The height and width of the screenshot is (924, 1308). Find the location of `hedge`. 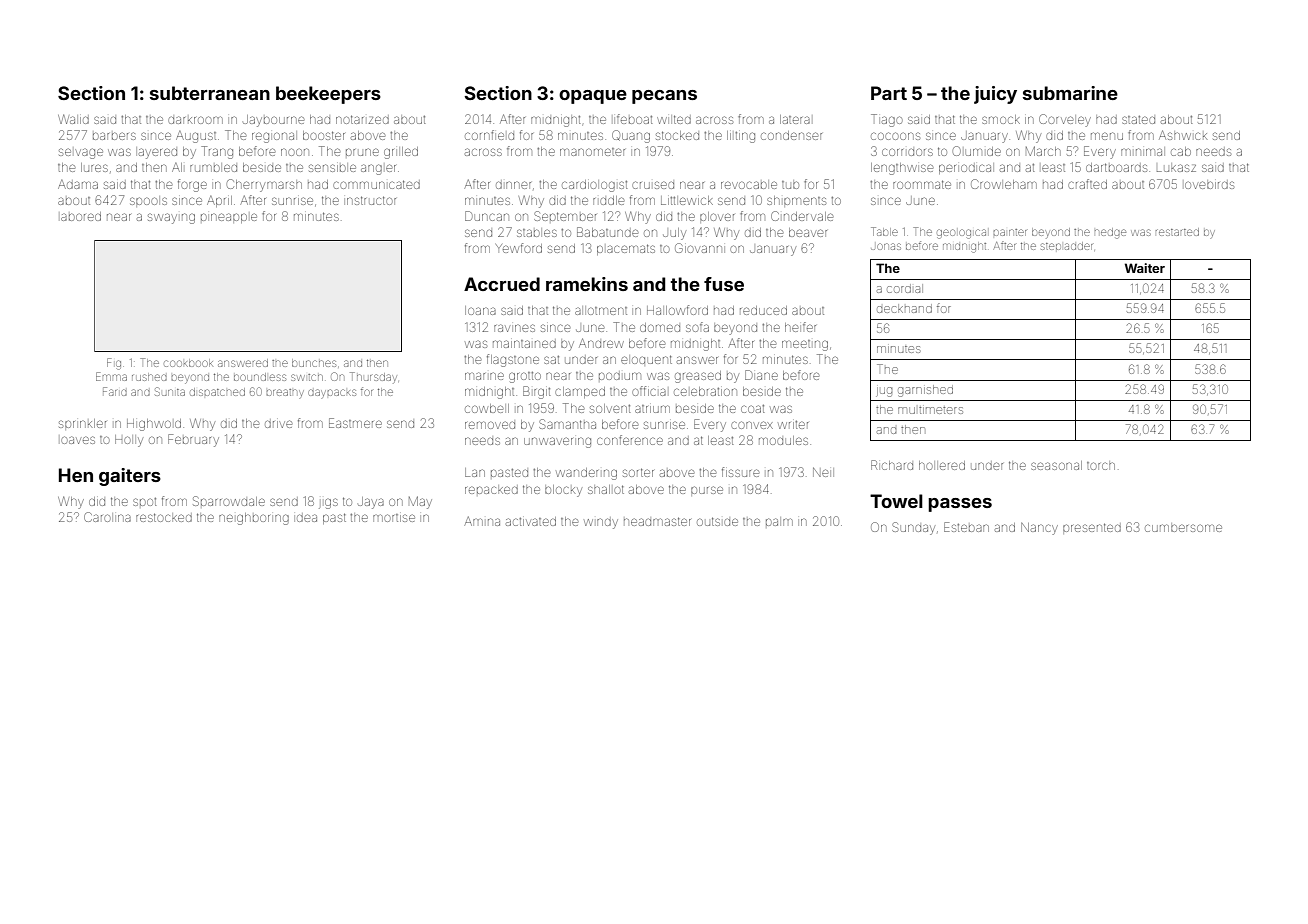

hedge is located at coordinates (1110, 233).
